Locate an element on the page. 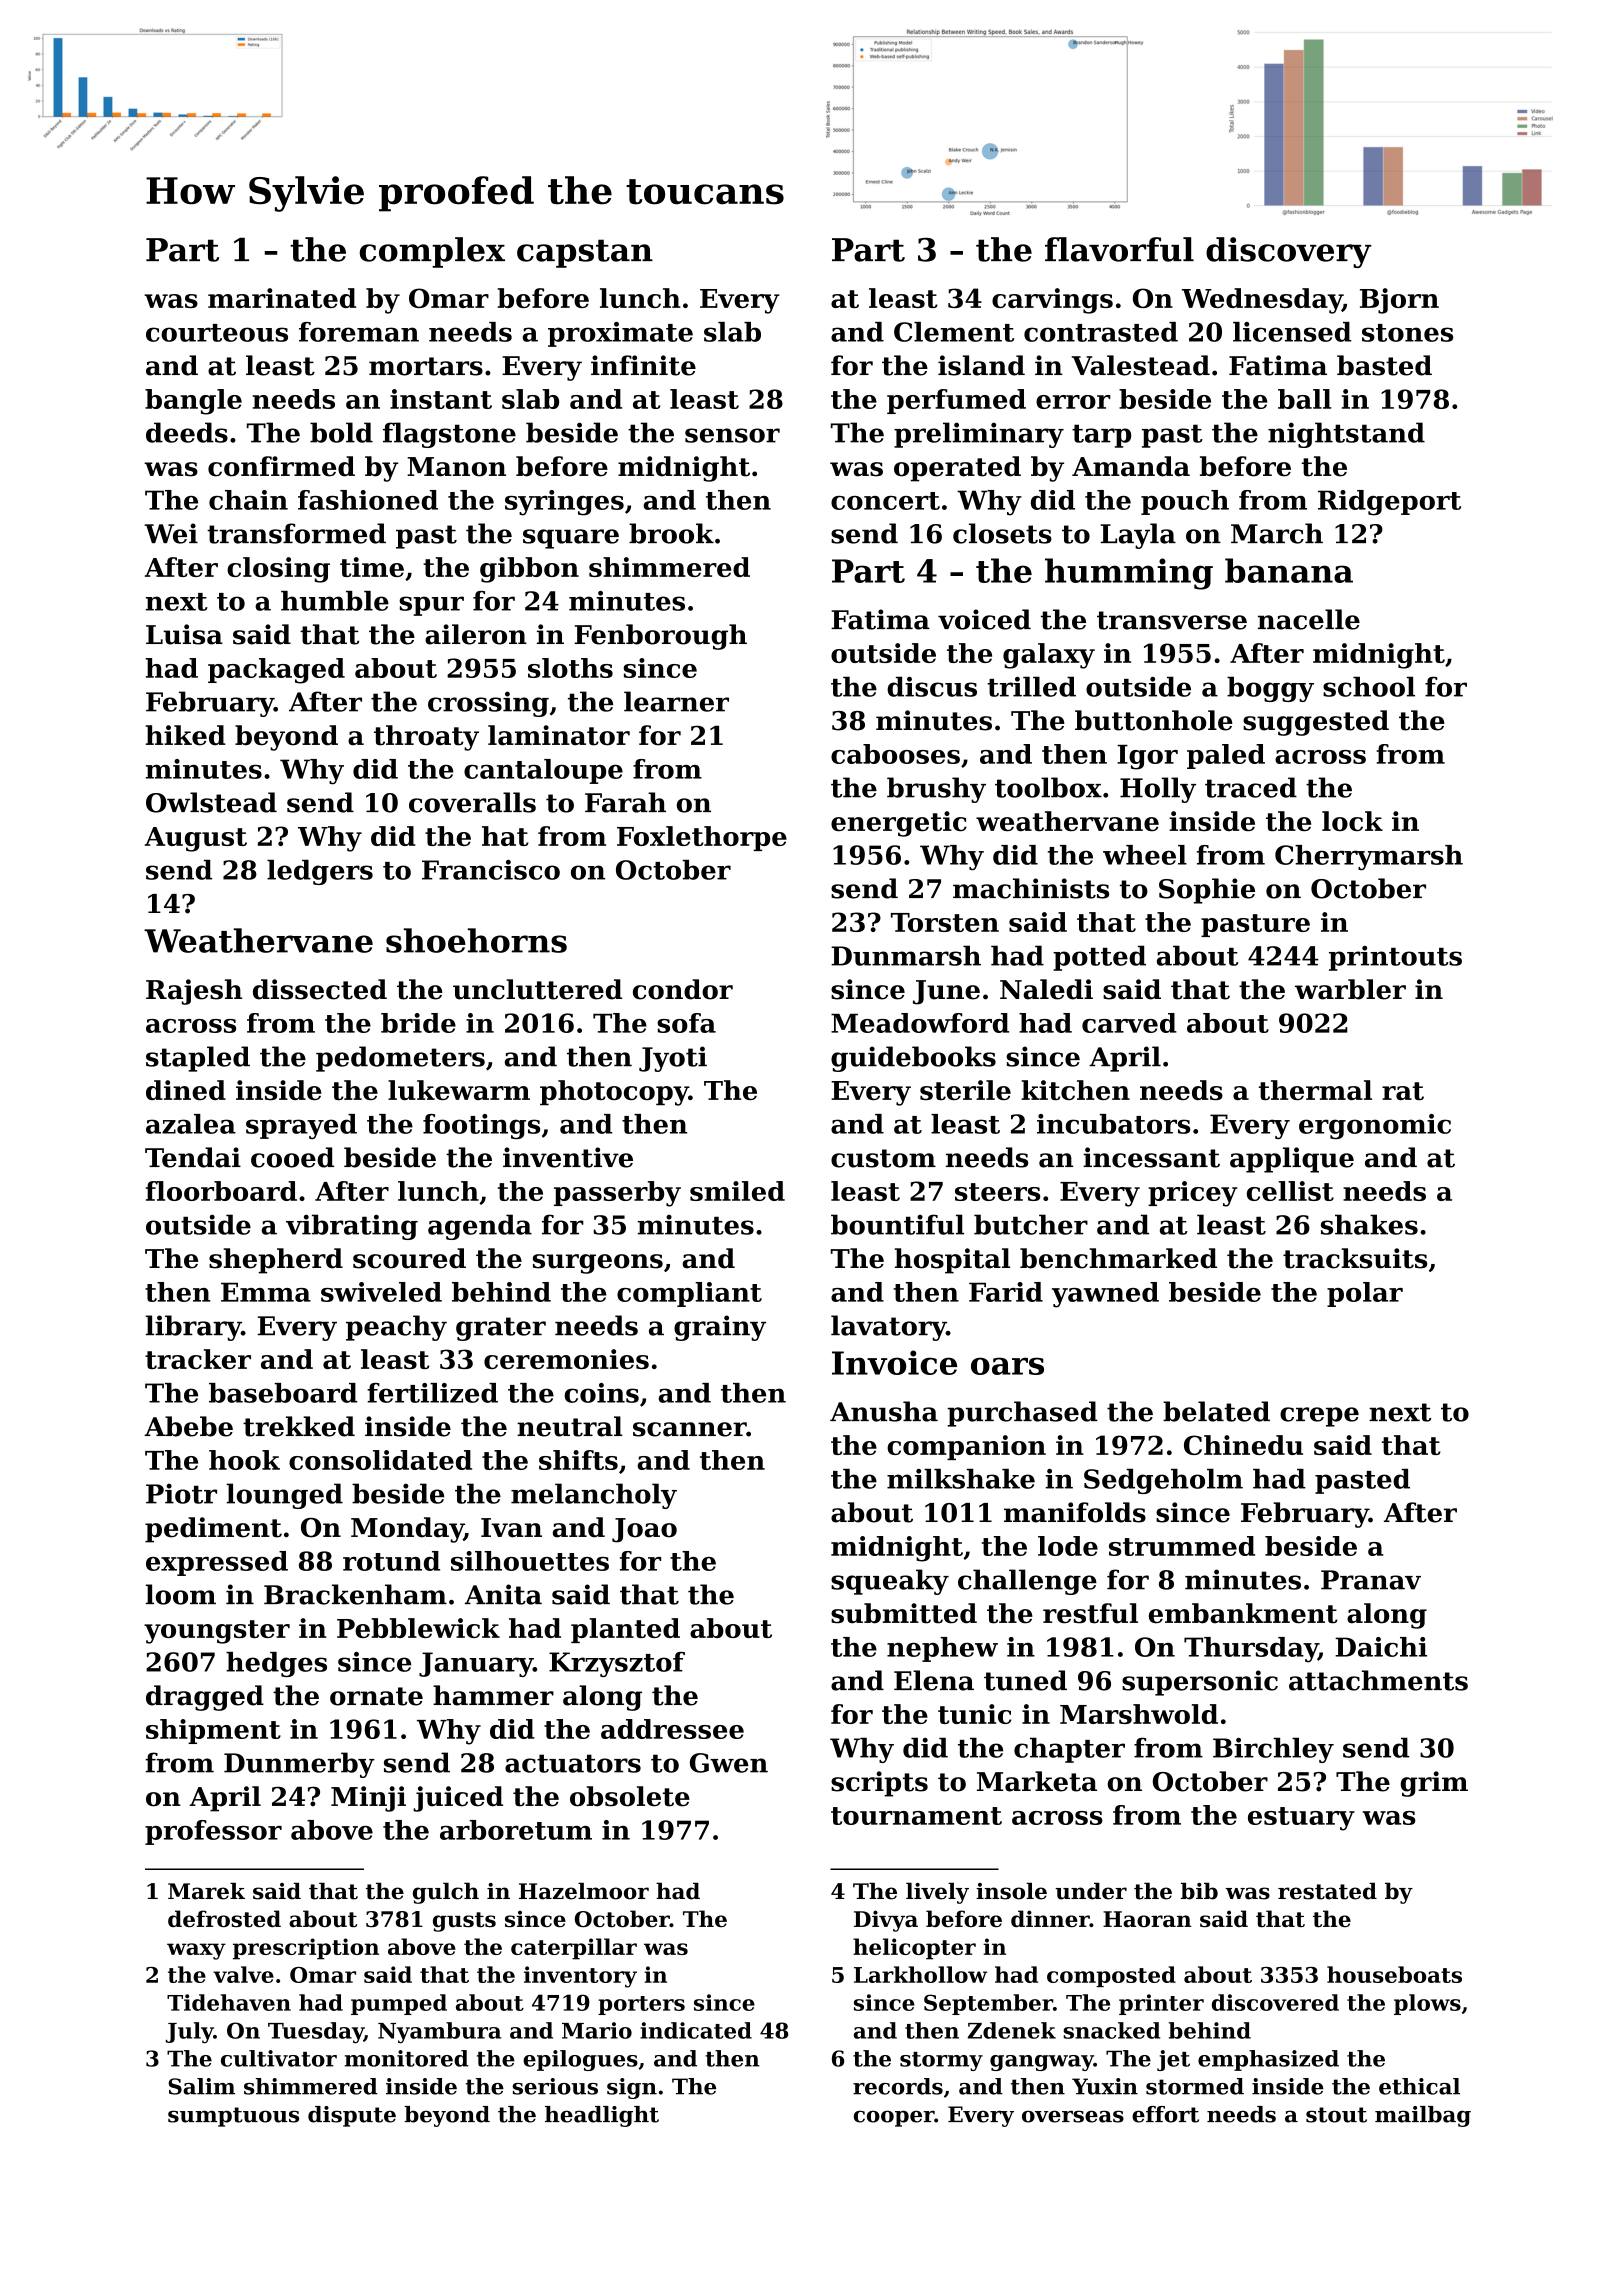  flavorful is located at coordinates (1119, 249).
